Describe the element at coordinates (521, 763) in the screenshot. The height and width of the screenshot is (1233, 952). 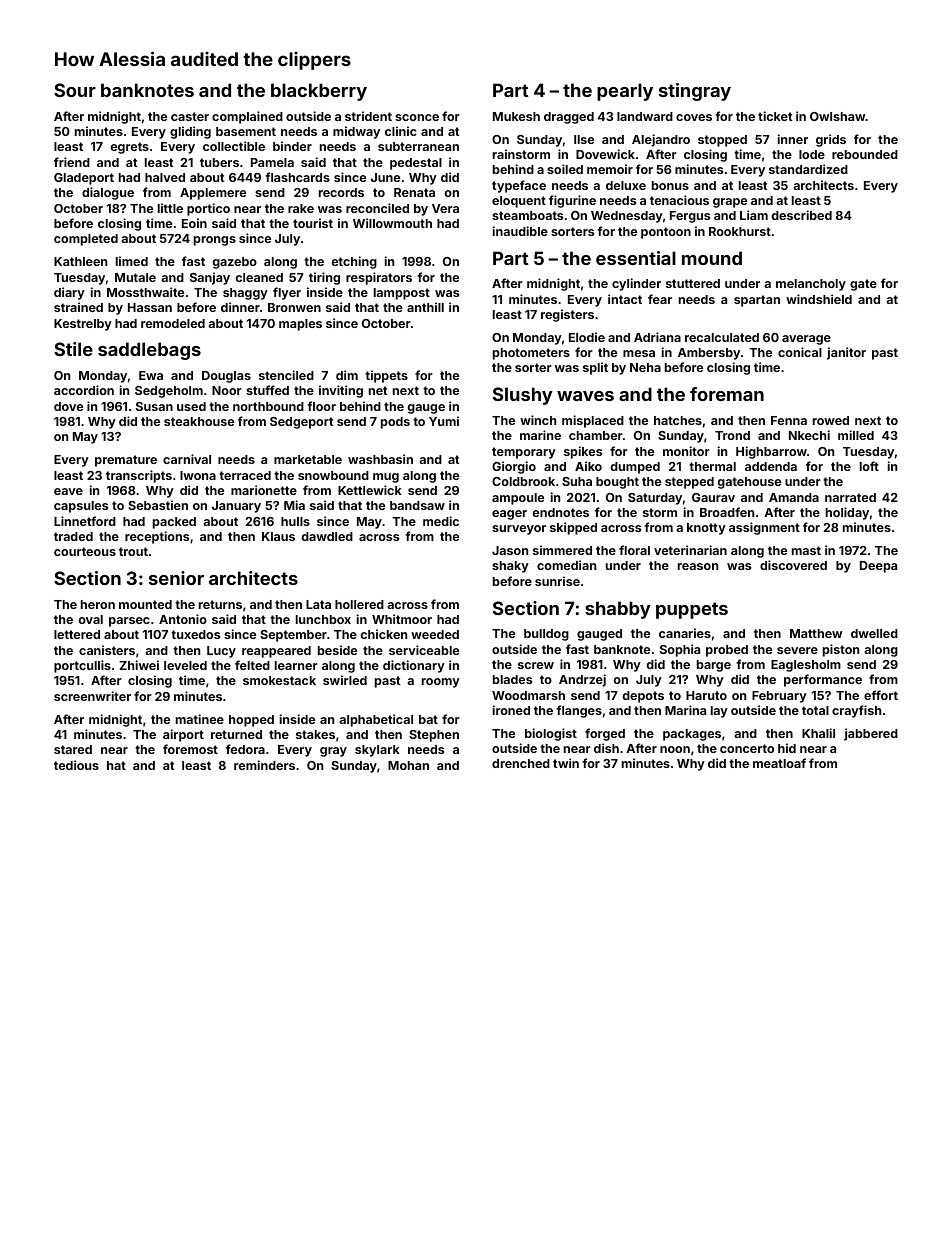
I see `drenched` at that location.
